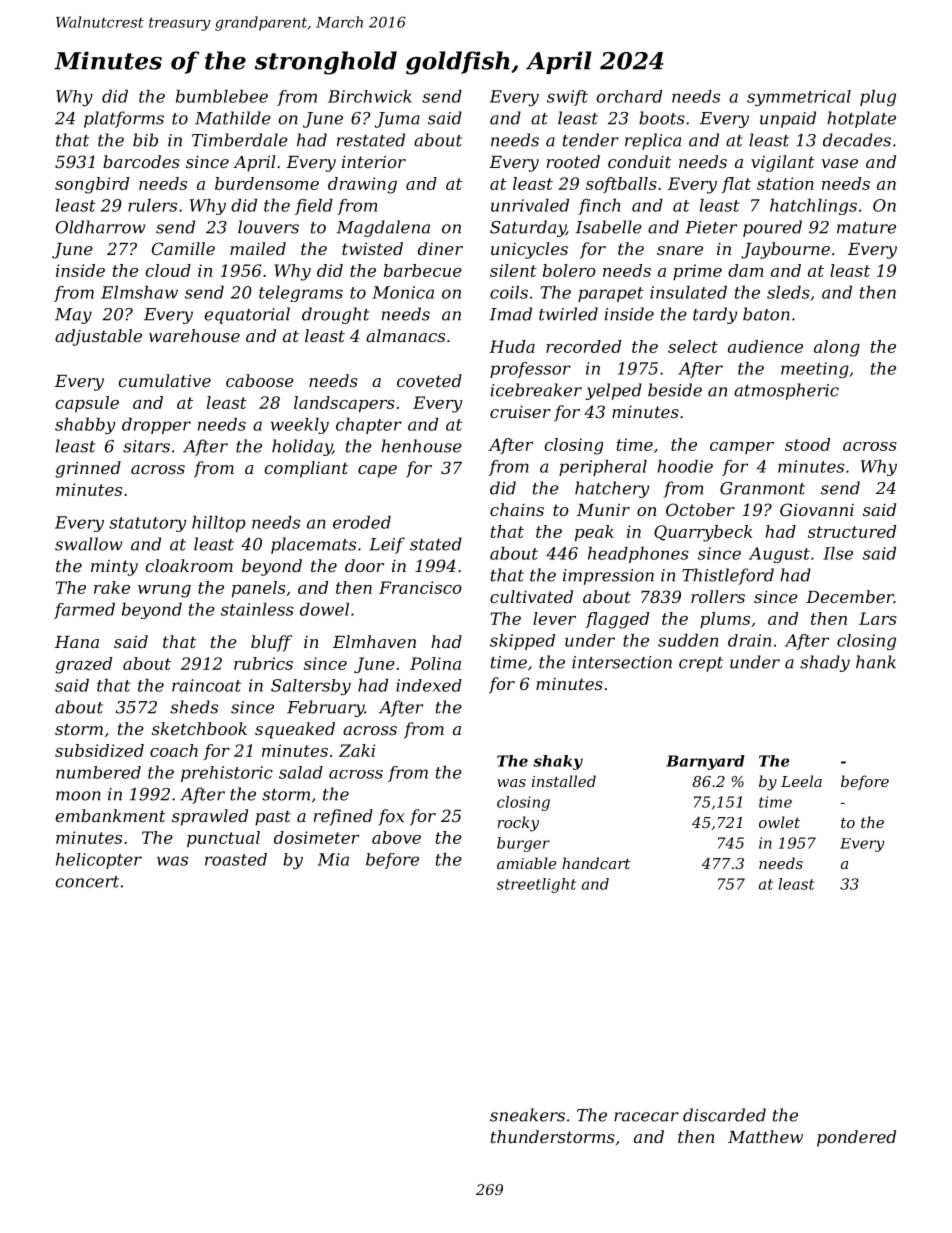 This document has width=952, height=1233. What do you see at coordinates (629, 96) in the document?
I see `orchard` at bounding box center [629, 96].
